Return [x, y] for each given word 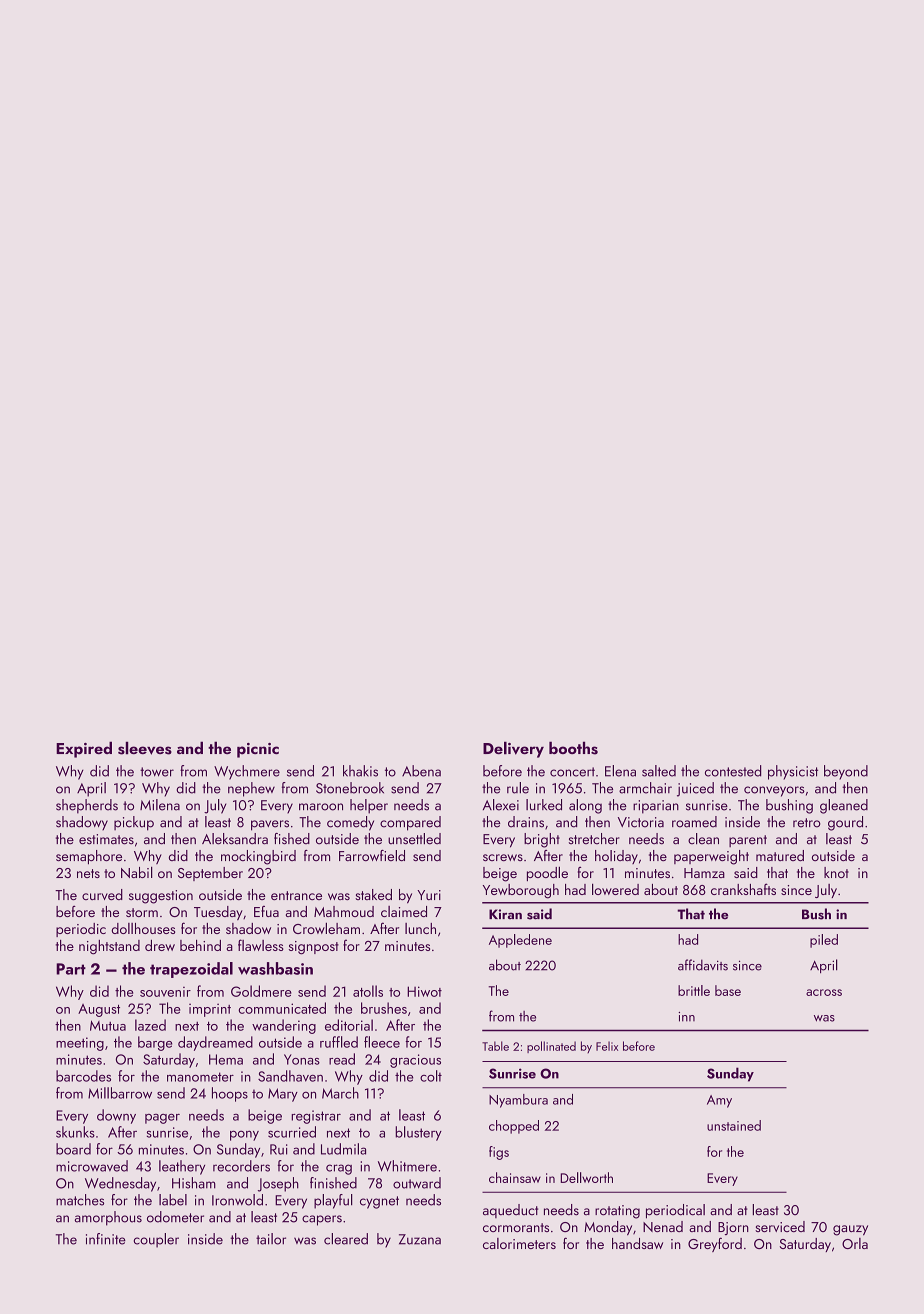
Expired [84, 749]
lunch [420, 928]
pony [244, 1135]
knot [836, 872]
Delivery [513, 750]
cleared [346, 1239]
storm [142, 912]
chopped [514, 1127]
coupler [156, 1240]
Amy [719, 1101]
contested [733, 771]
